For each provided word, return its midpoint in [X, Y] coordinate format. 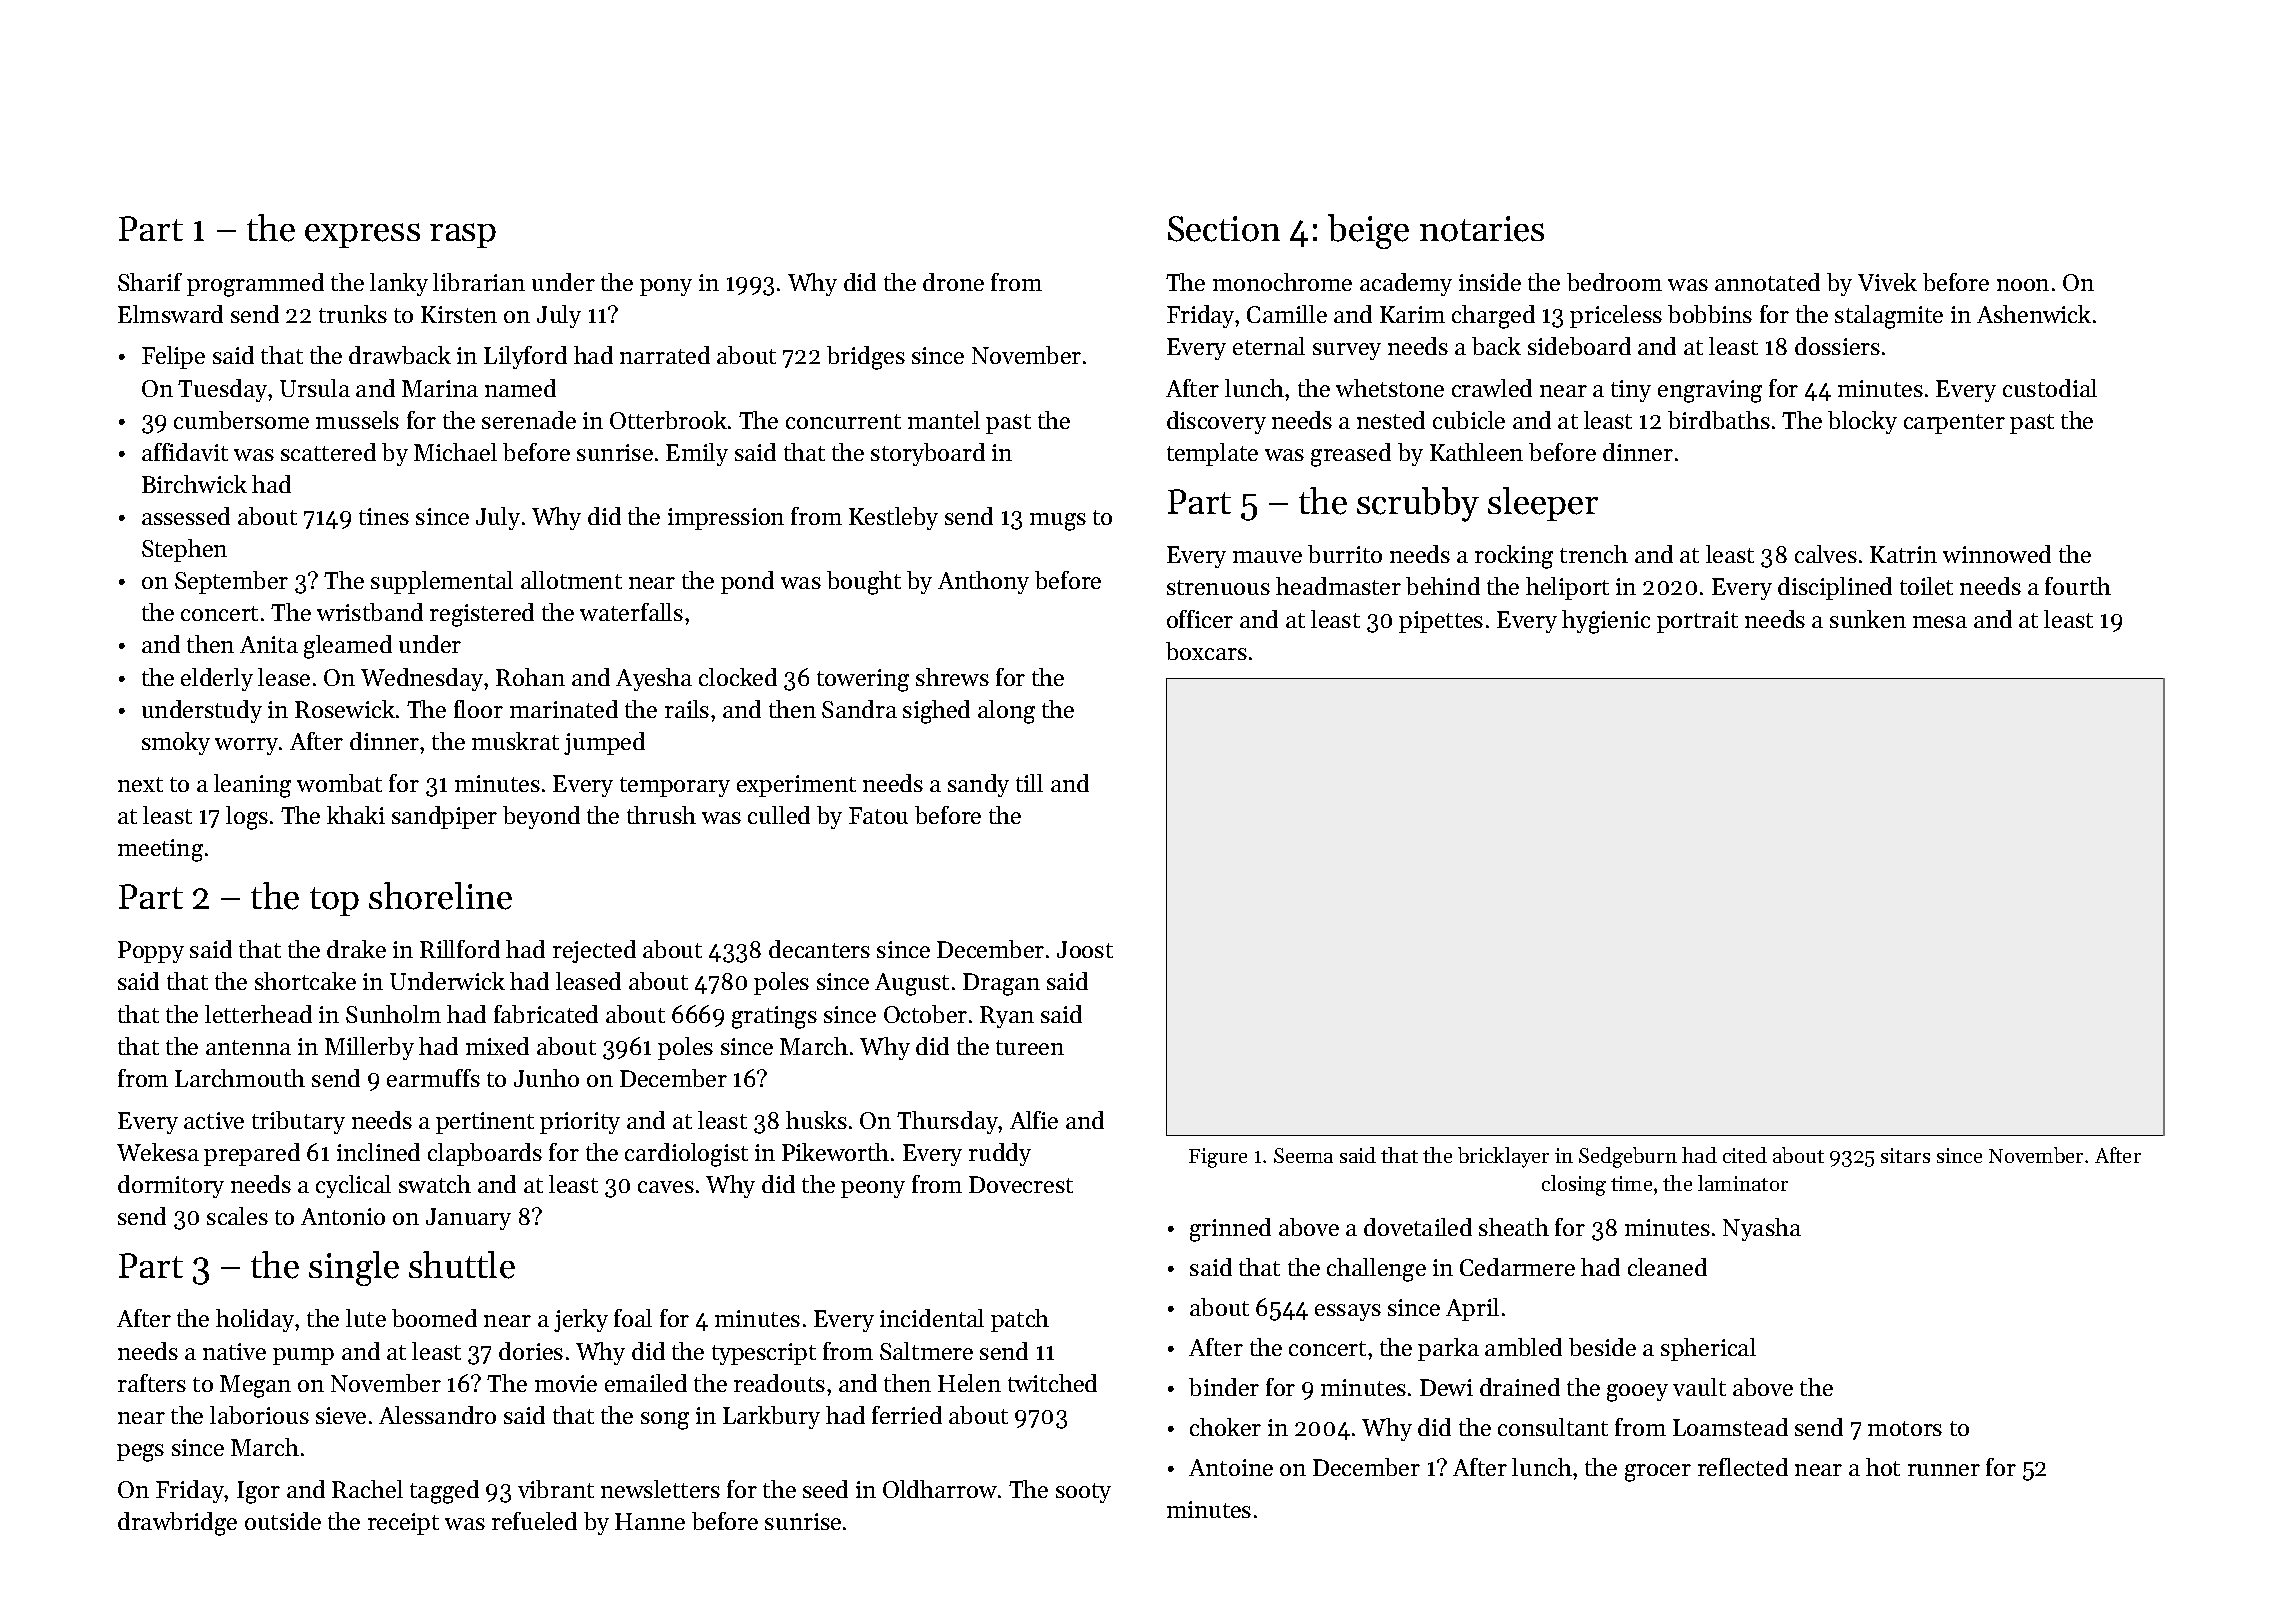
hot [1883, 1467]
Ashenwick [2034, 314]
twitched [1052, 1383]
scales [237, 1216]
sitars [1905, 1155]
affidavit [185, 452]
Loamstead [1730, 1427]
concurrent [843, 421]
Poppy [151, 952]
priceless [1616, 316]
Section [1224, 229]
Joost [1085, 949]
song [665, 1421]
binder [1224, 1387]
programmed [255, 285]
